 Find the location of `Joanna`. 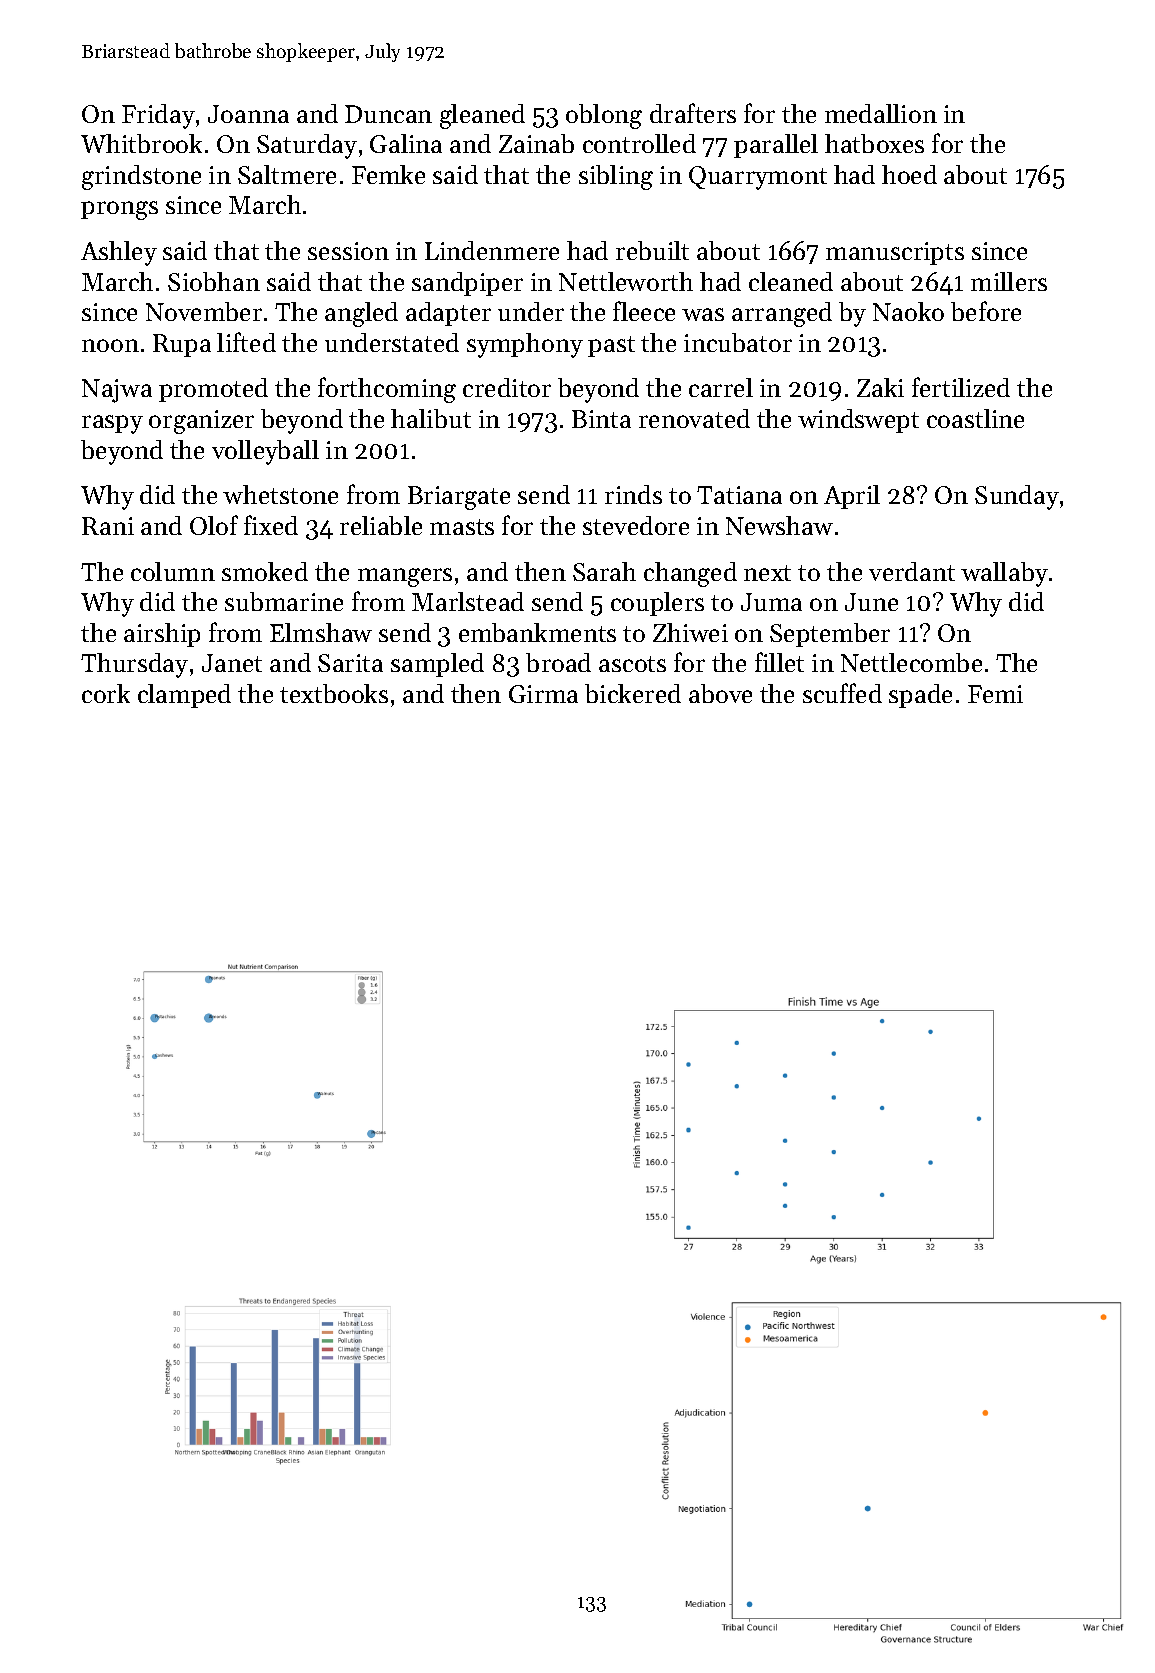

Joanna is located at coordinates (248, 114).
